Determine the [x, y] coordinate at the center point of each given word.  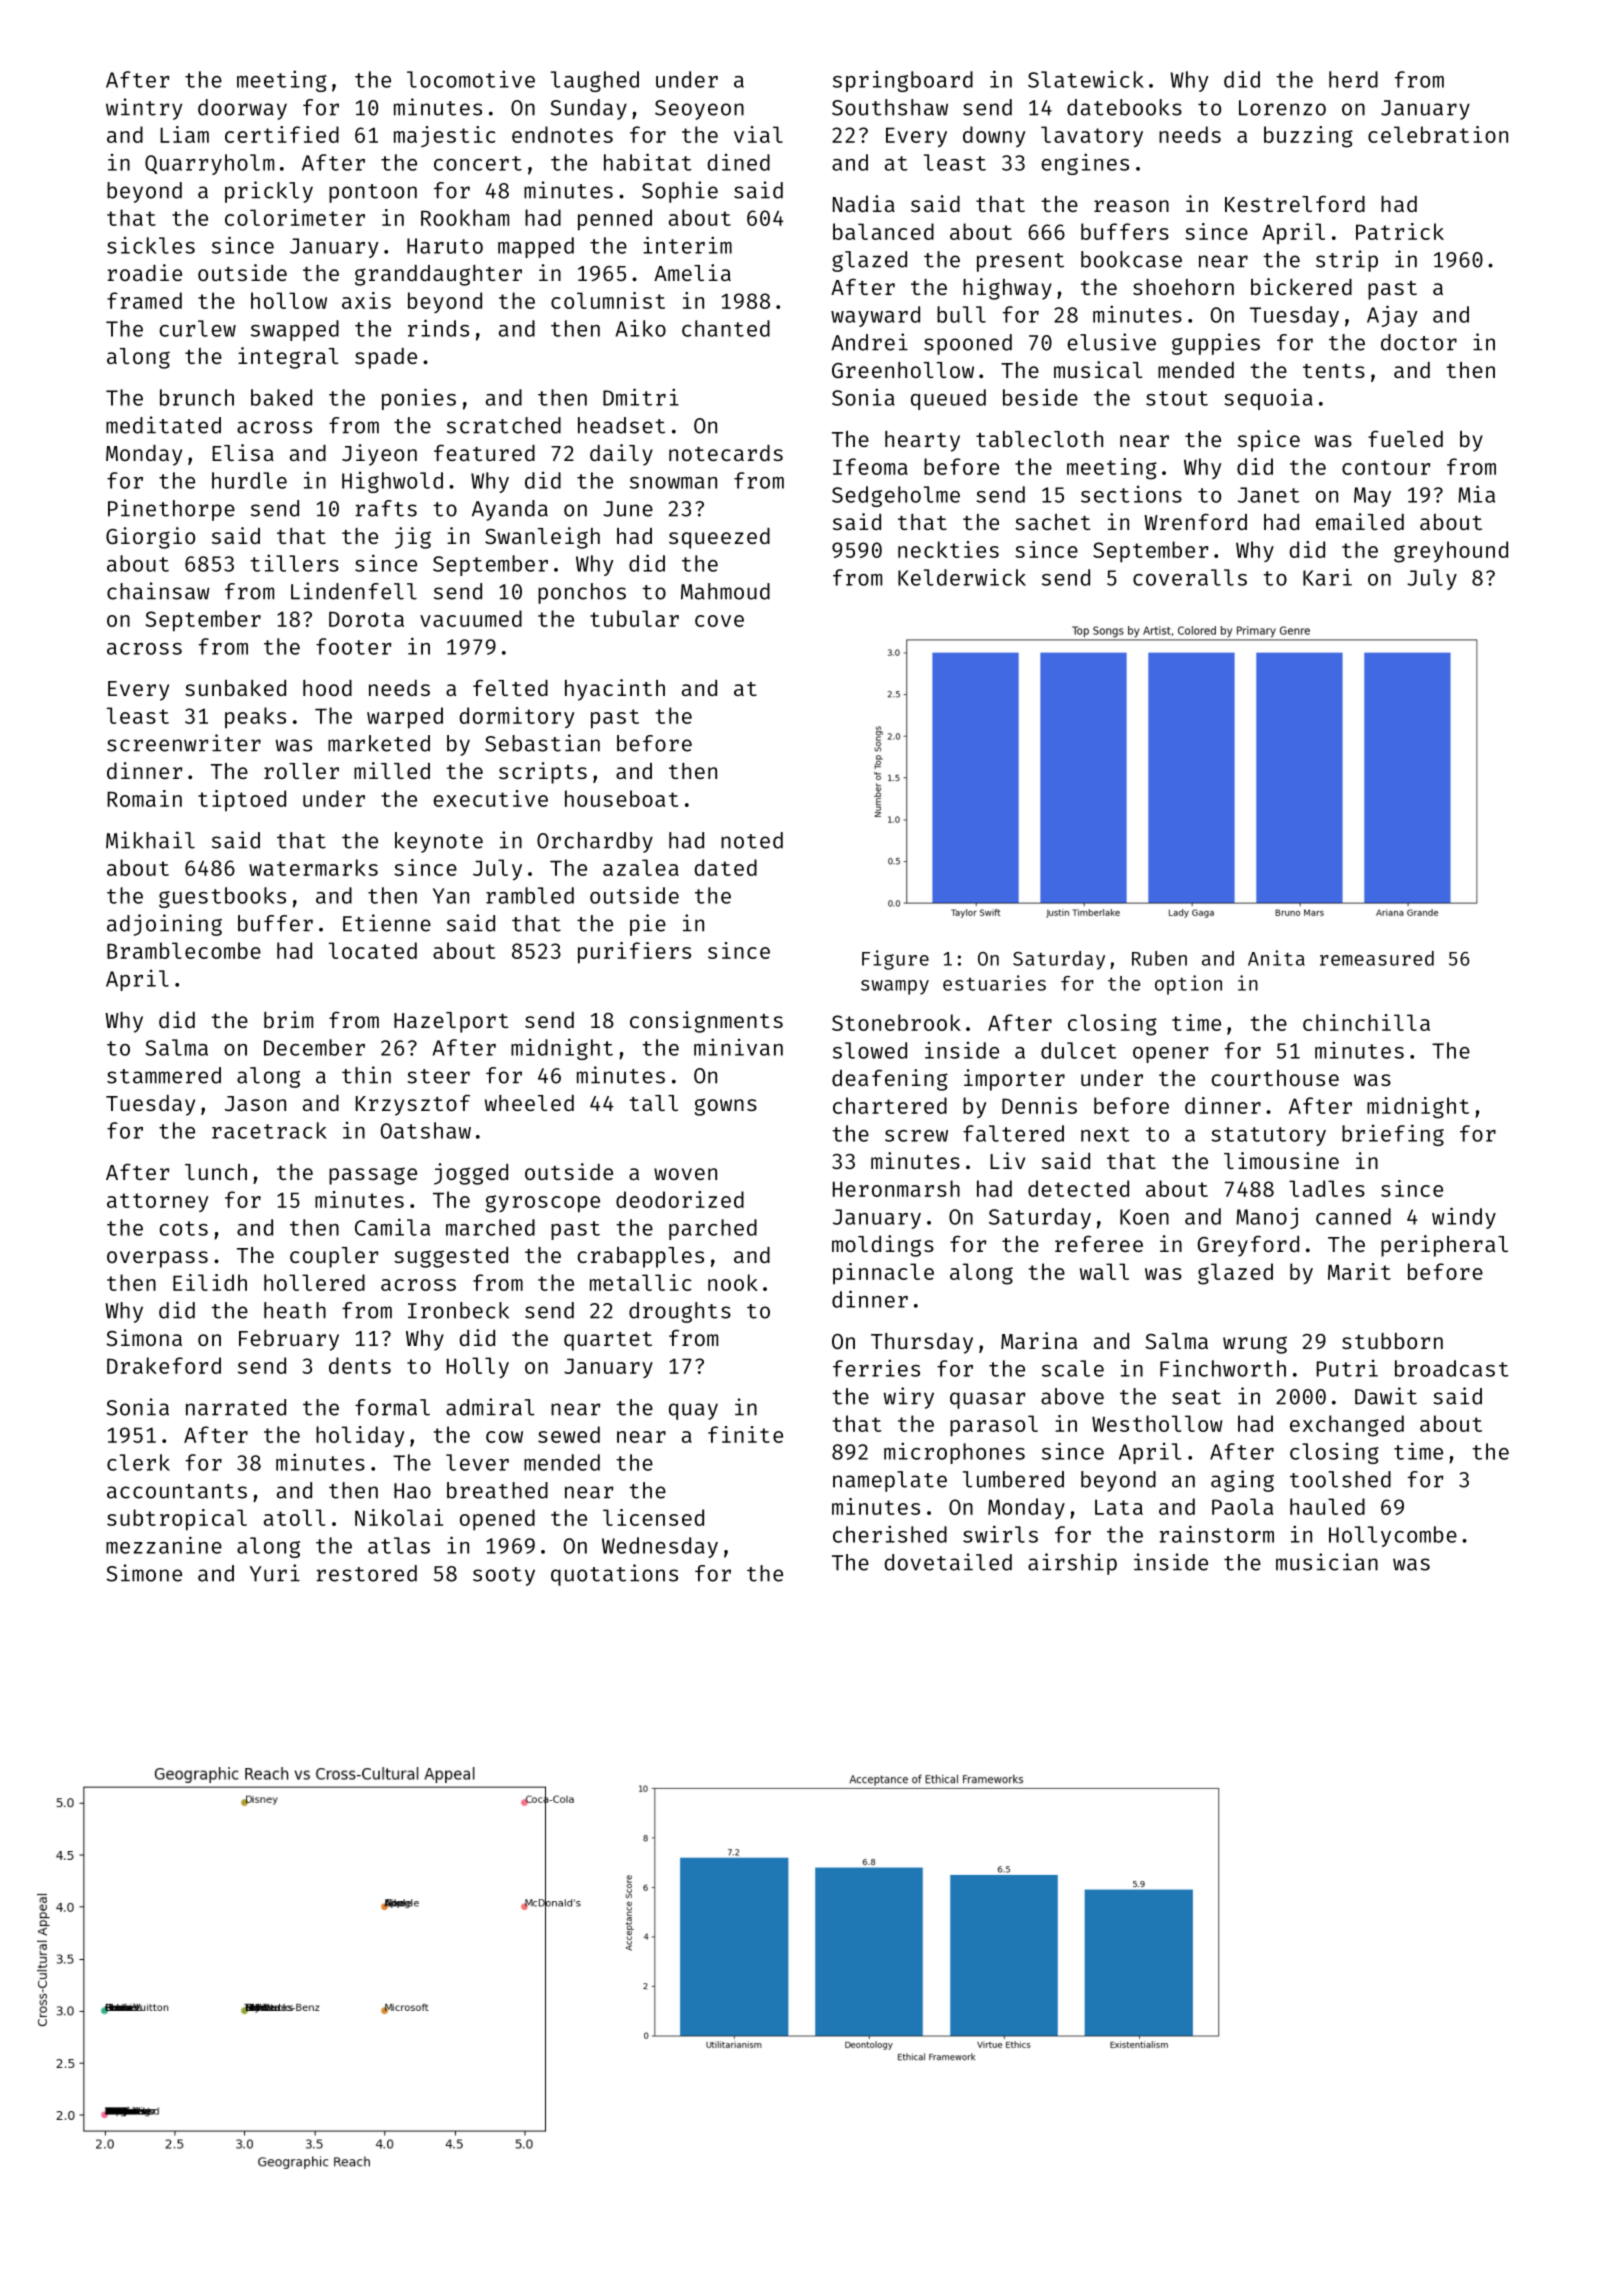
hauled [1327, 1506]
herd [1353, 79]
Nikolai [399, 1517]
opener [1170, 1055]
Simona [144, 1337]
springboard [903, 81]
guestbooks [222, 897]
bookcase [1131, 259]
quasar [987, 1400]
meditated [163, 425]
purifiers [634, 953]
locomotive [471, 79]
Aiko [641, 328]
